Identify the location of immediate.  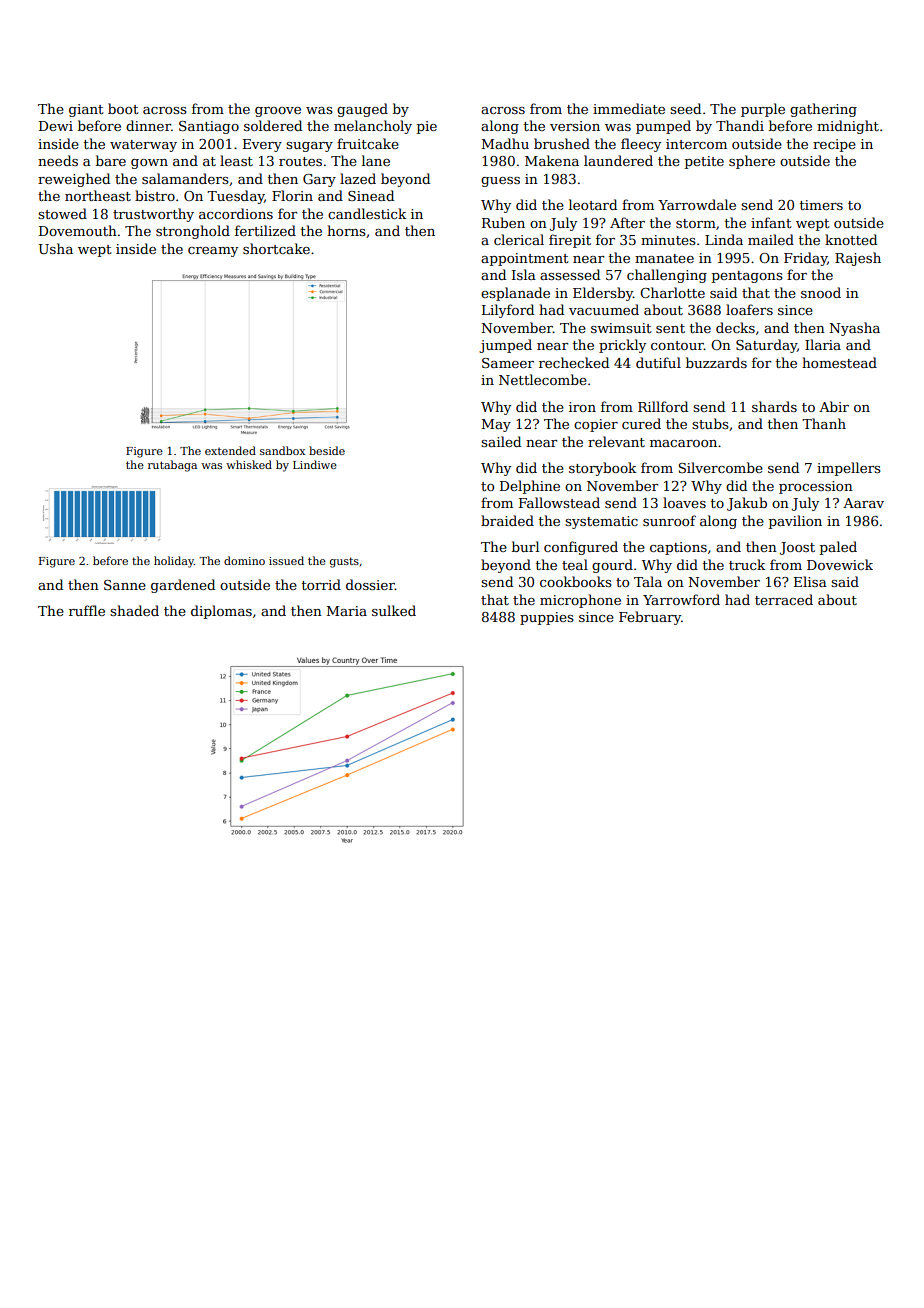
(629, 108).
